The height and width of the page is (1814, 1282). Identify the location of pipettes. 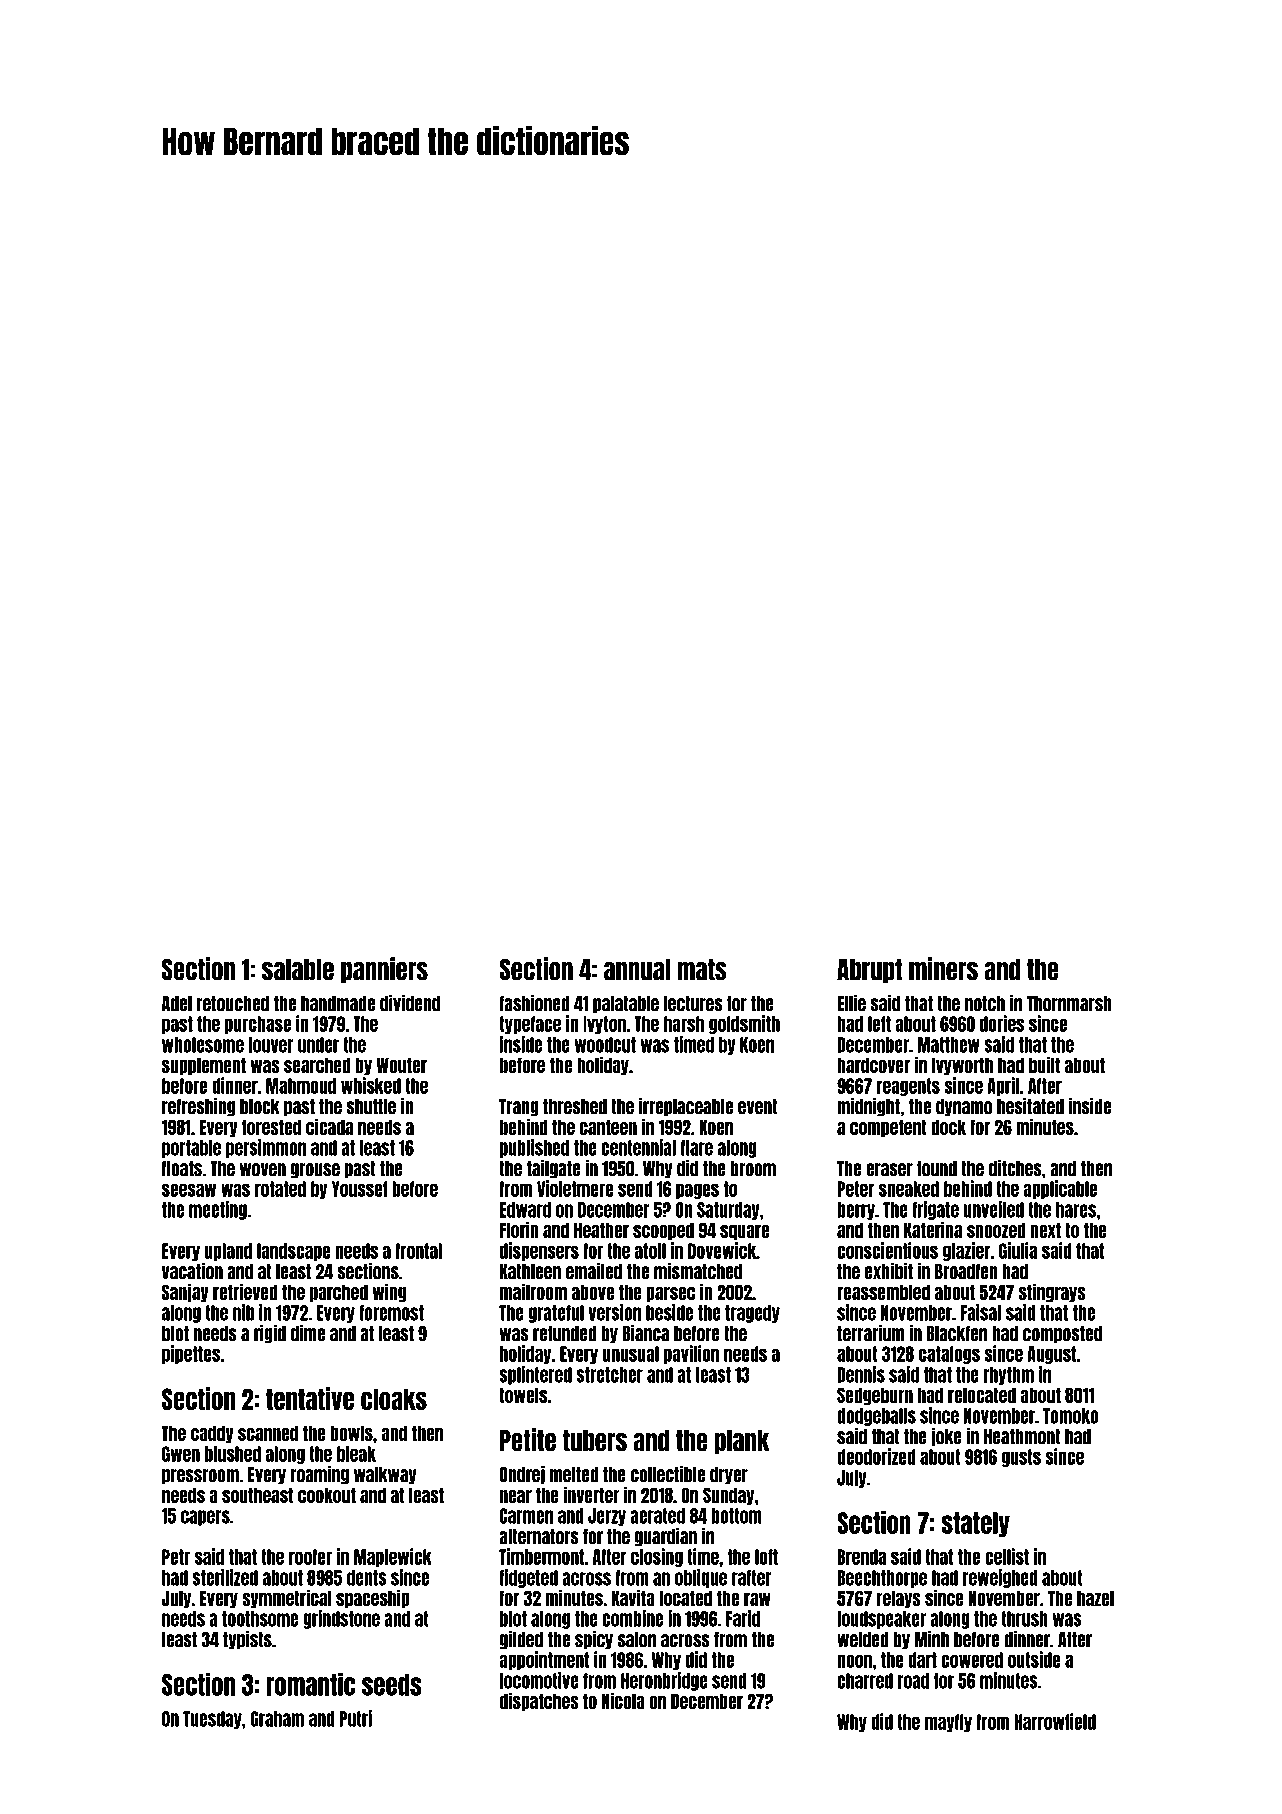
(191, 1354).
